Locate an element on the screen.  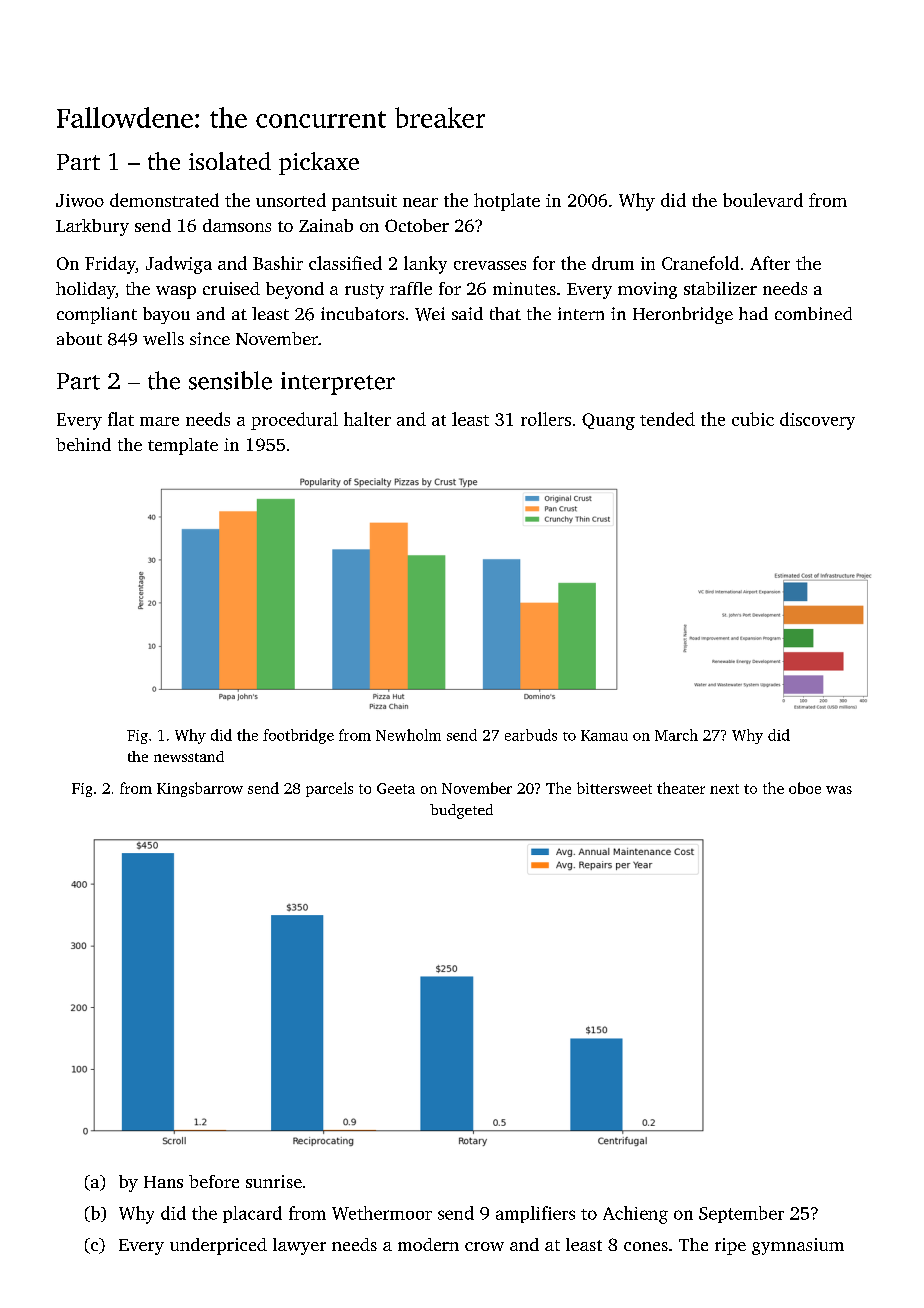
Kingsbarrow is located at coordinates (200, 789).
